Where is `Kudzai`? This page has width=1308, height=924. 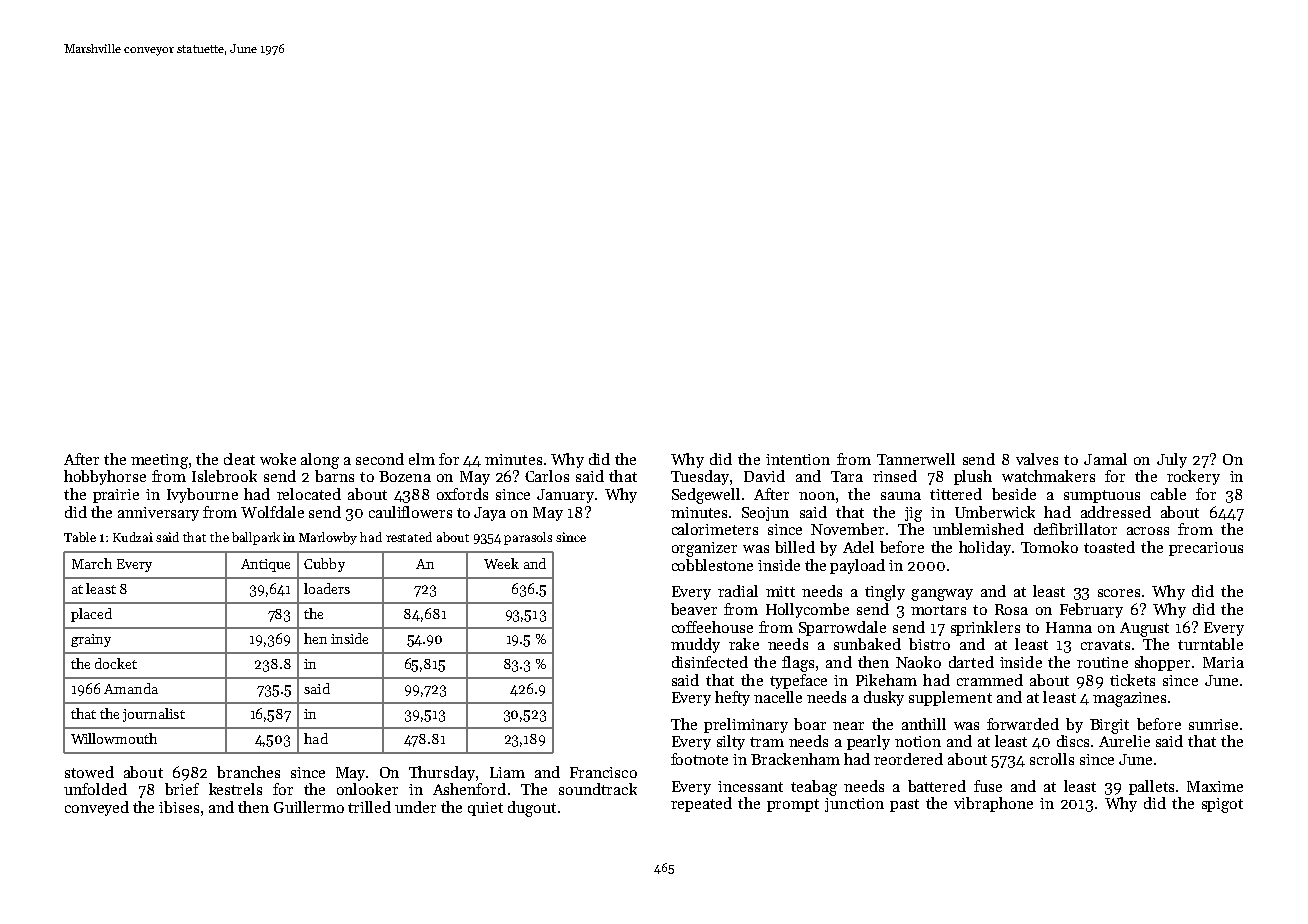 Kudzai is located at coordinates (133, 537).
